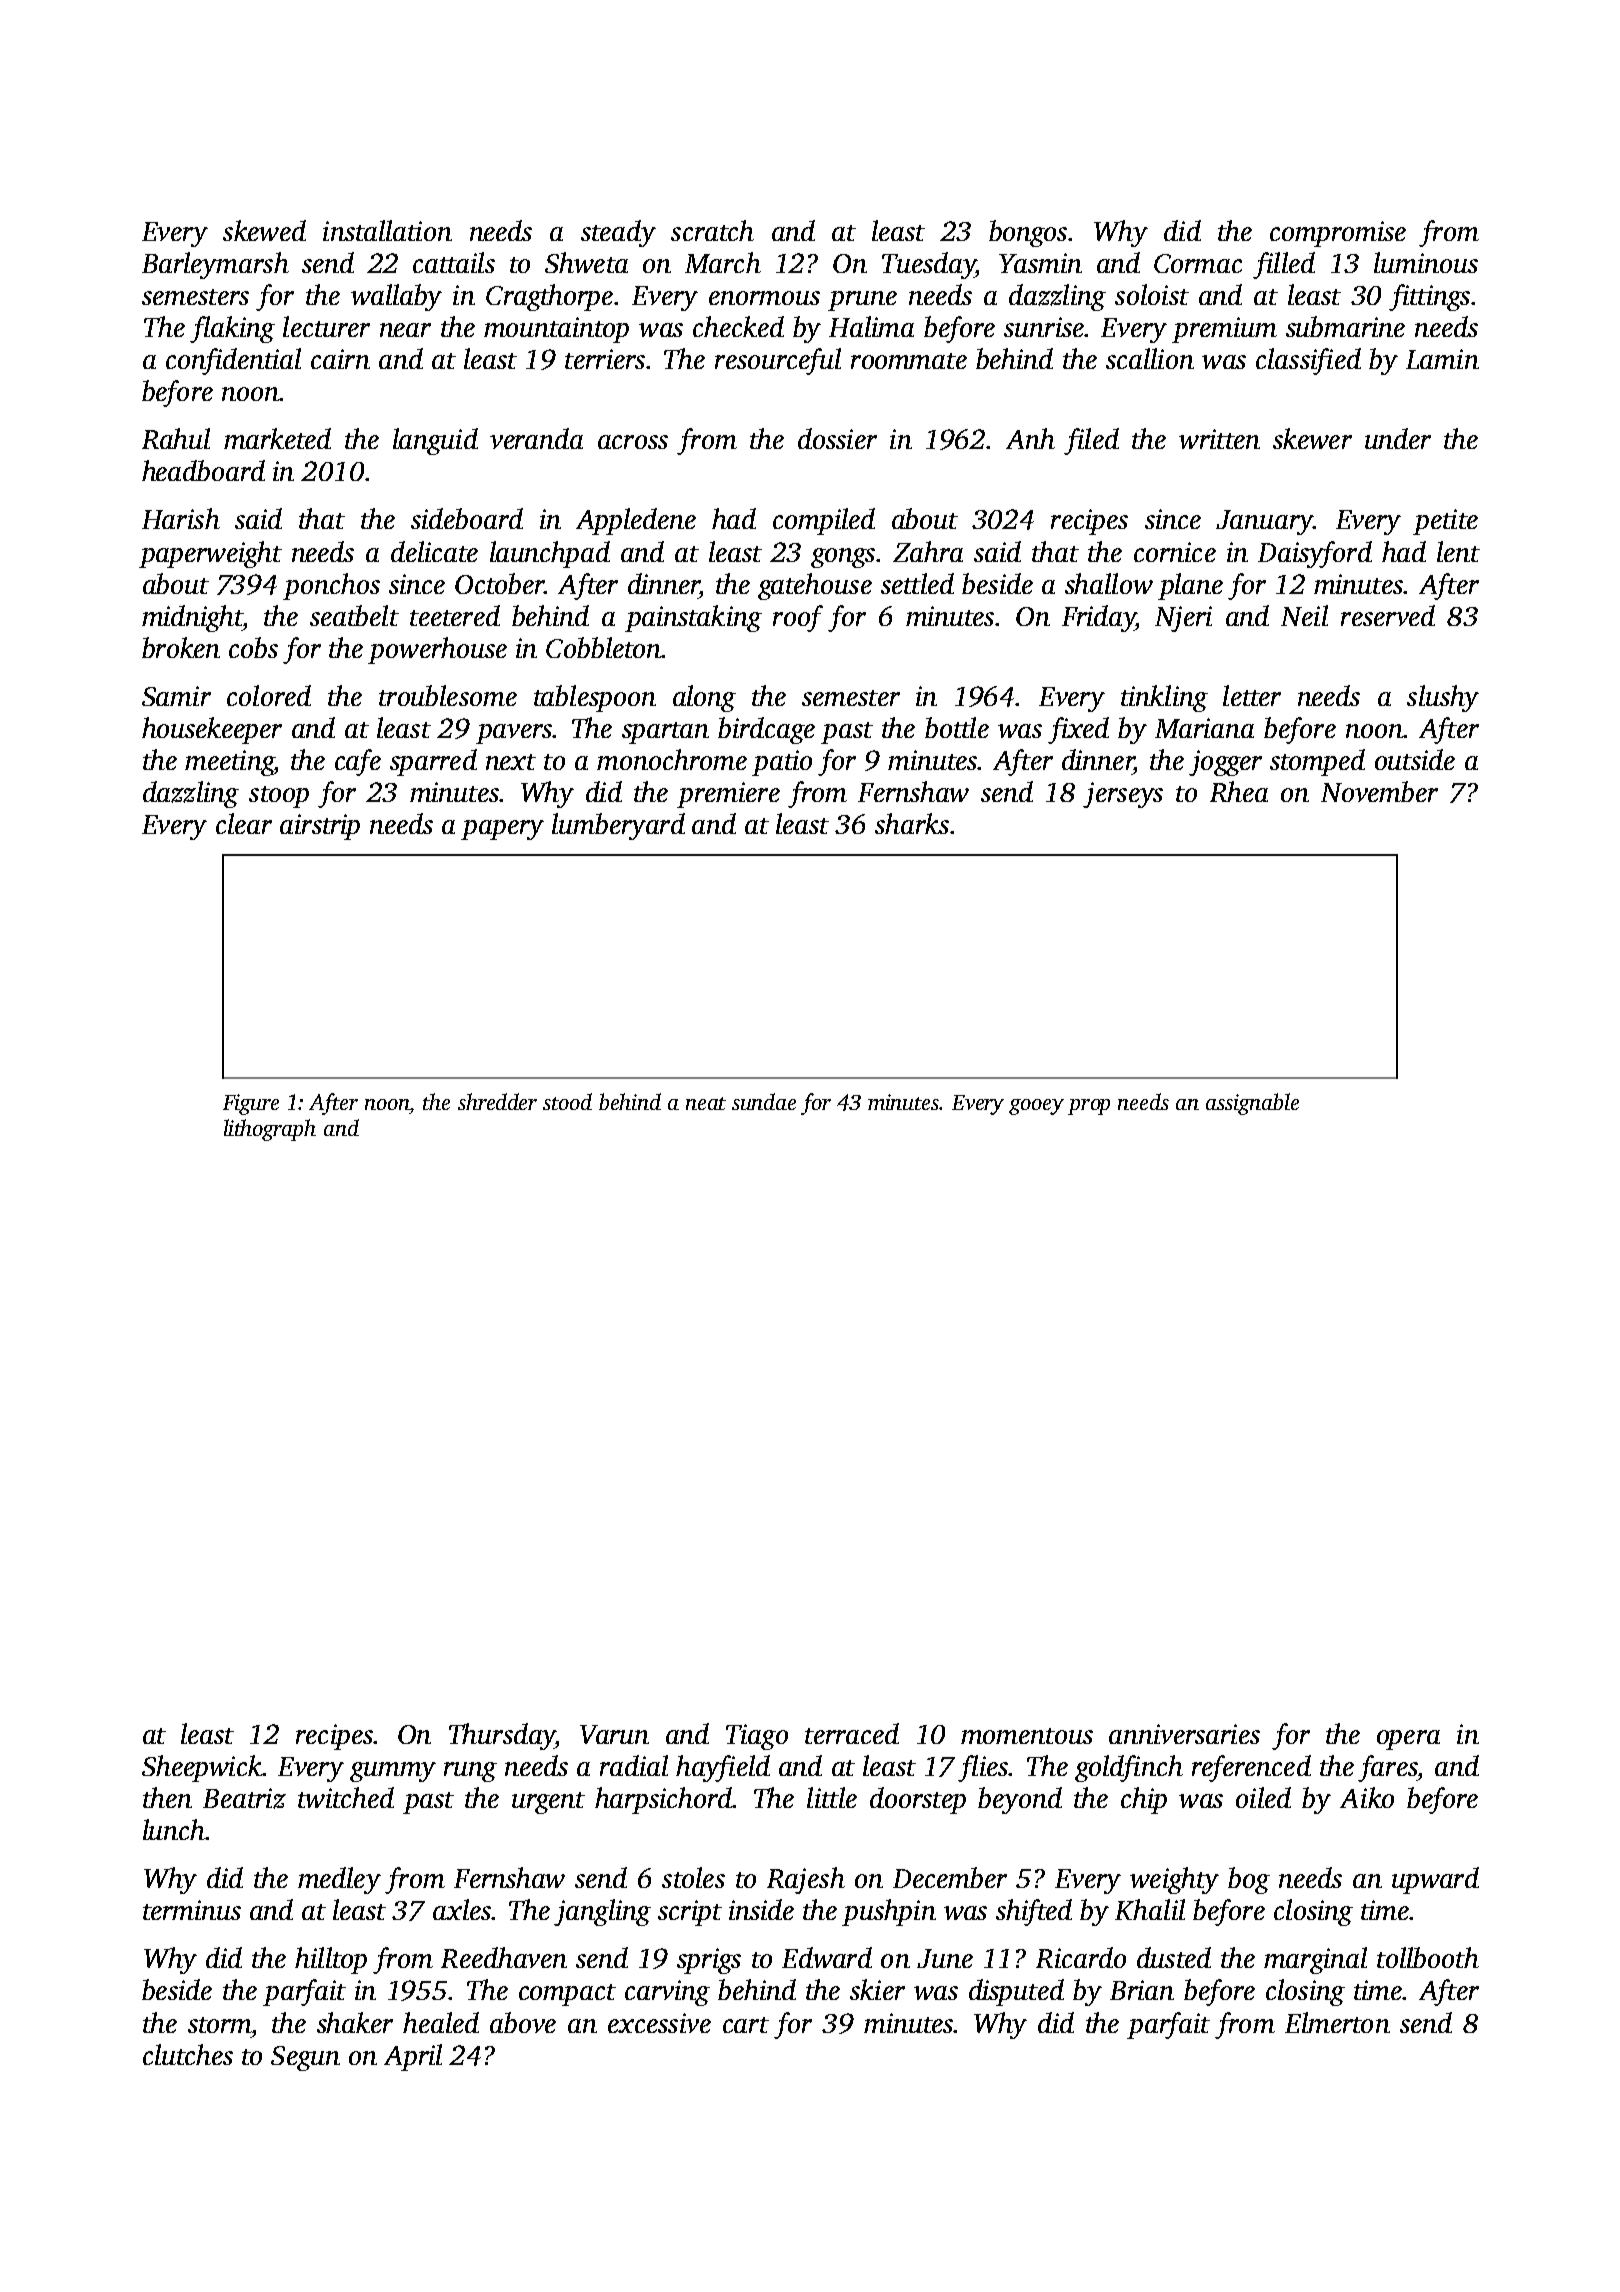 The height and width of the document is (2292, 1620). What do you see at coordinates (502, 1736) in the document?
I see `Thursday` at bounding box center [502, 1736].
